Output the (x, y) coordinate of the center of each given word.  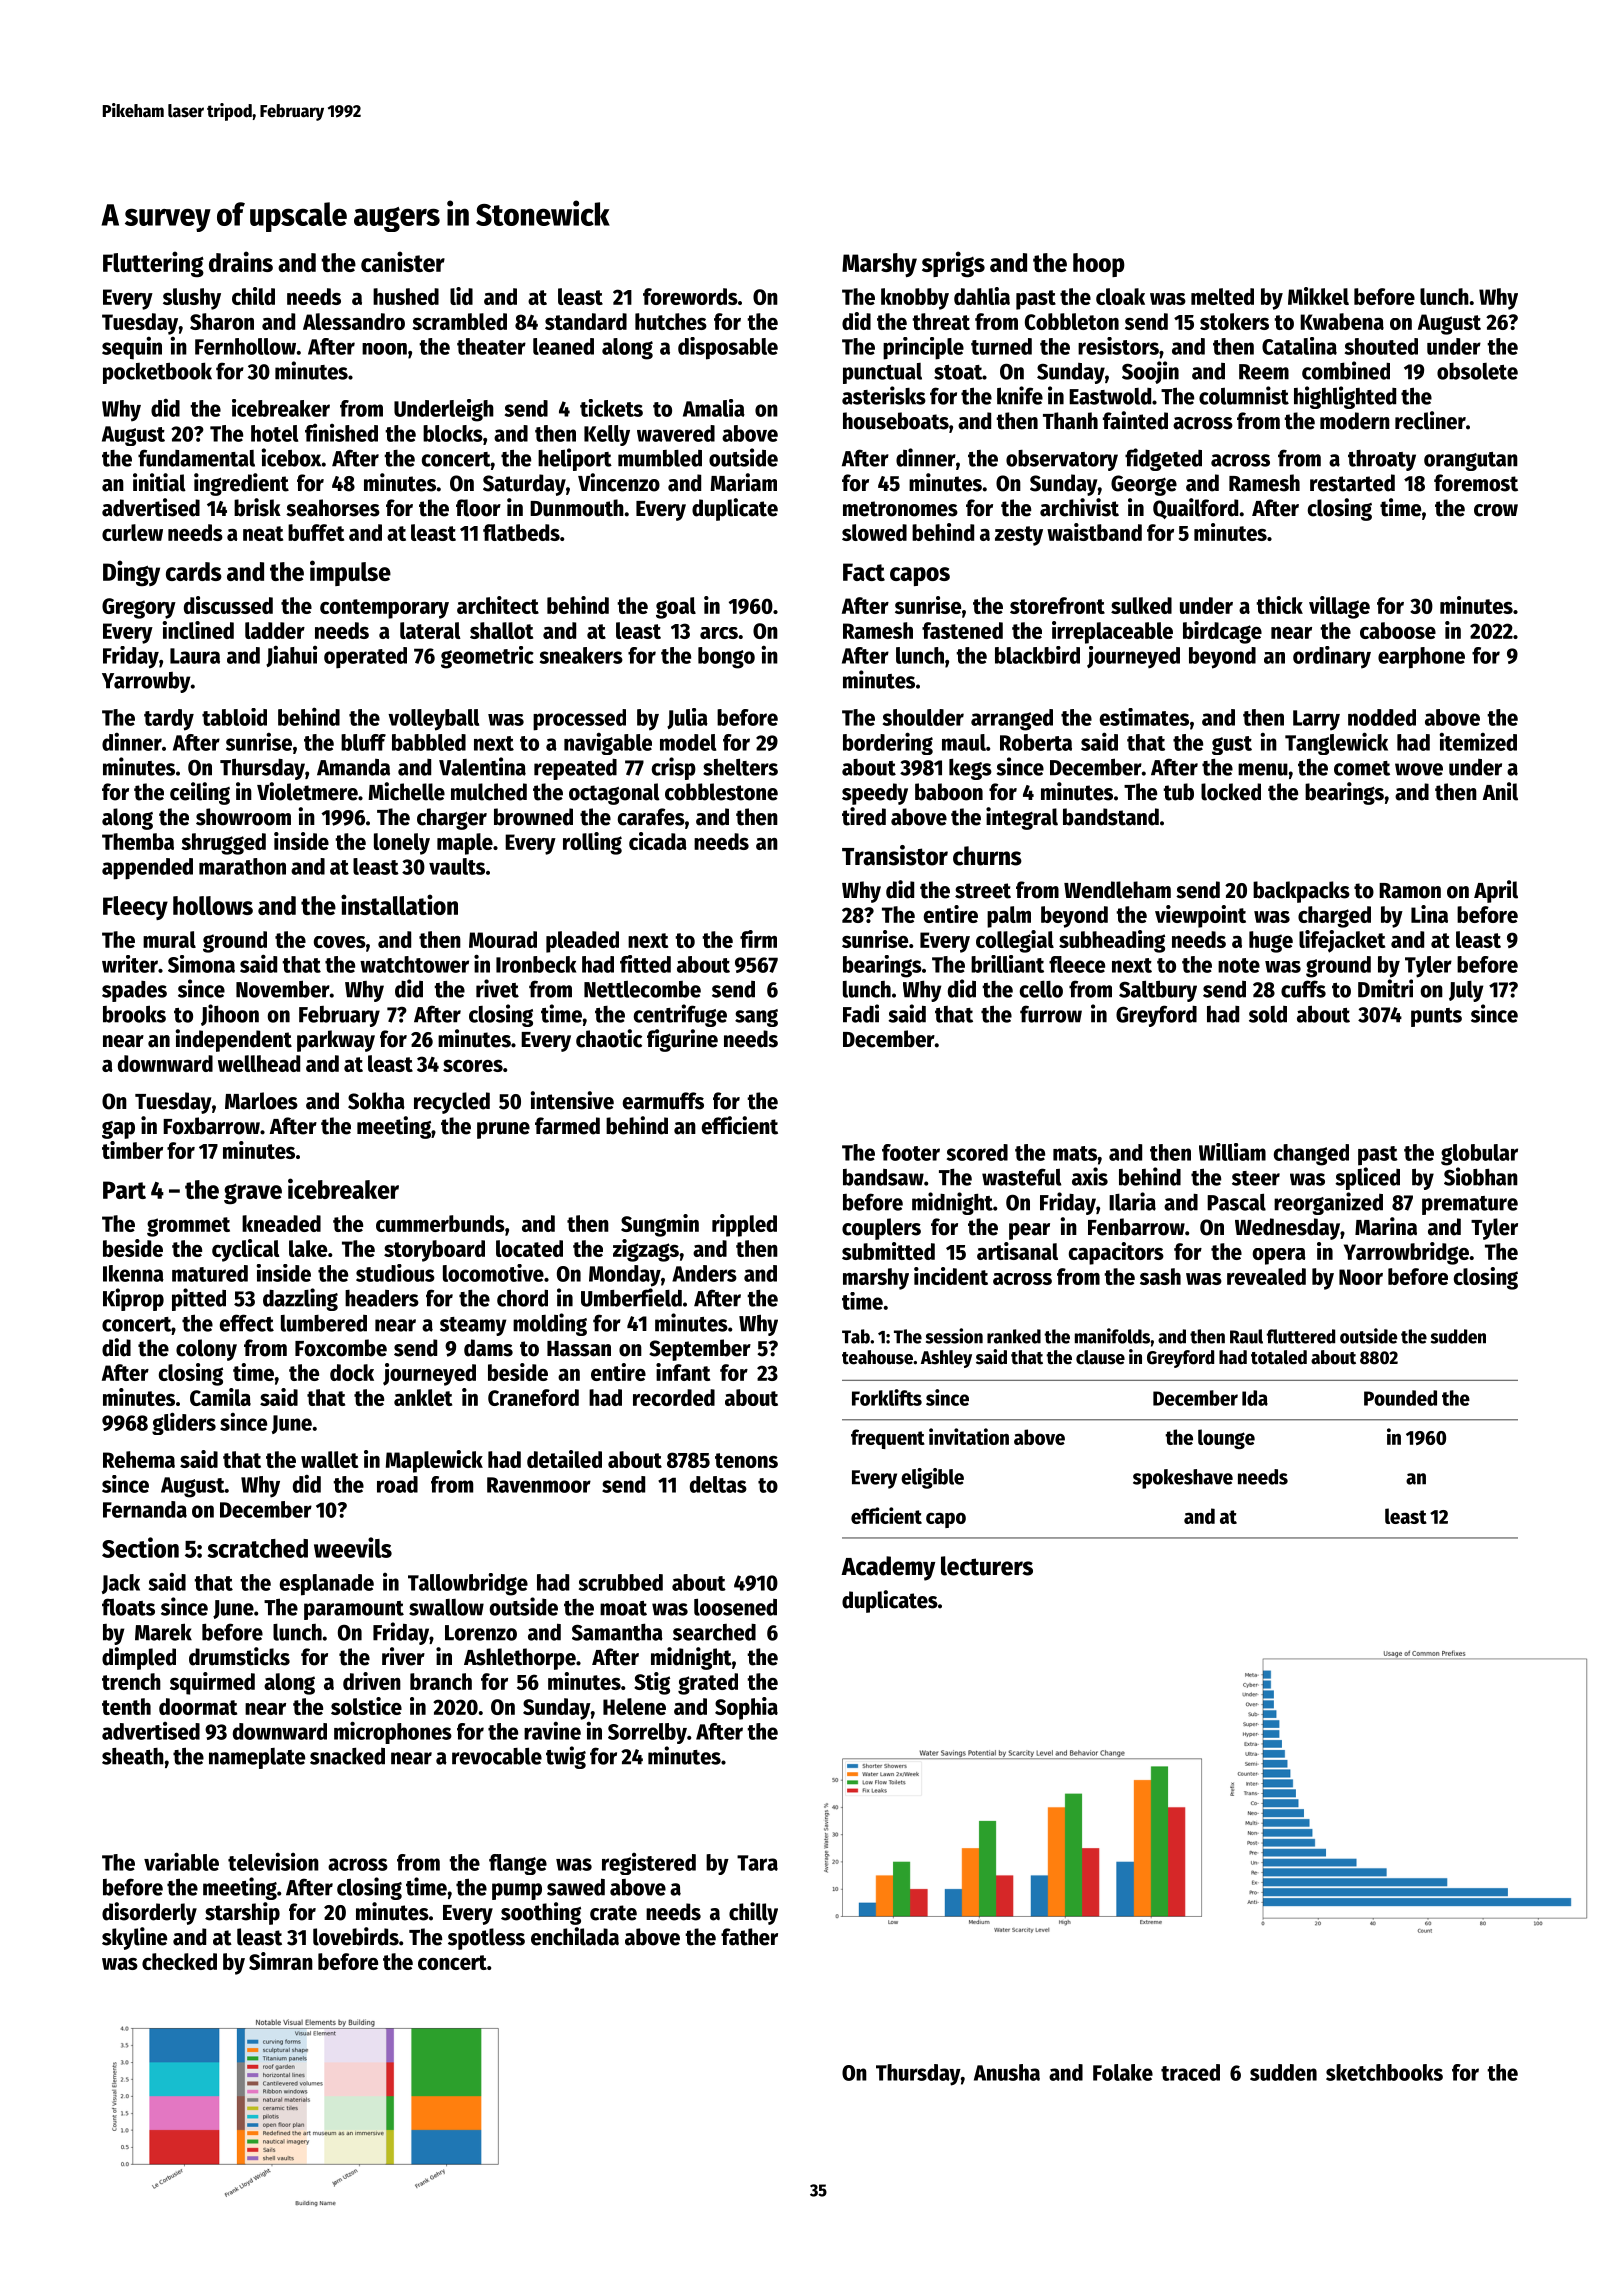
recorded (674, 1397)
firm (758, 939)
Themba (138, 841)
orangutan (1471, 461)
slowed (874, 532)
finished (341, 433)
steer (1256, 1178)
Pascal (1236, 1202)
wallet (329, 1459)
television (273, 1862)
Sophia (746, 1708)
